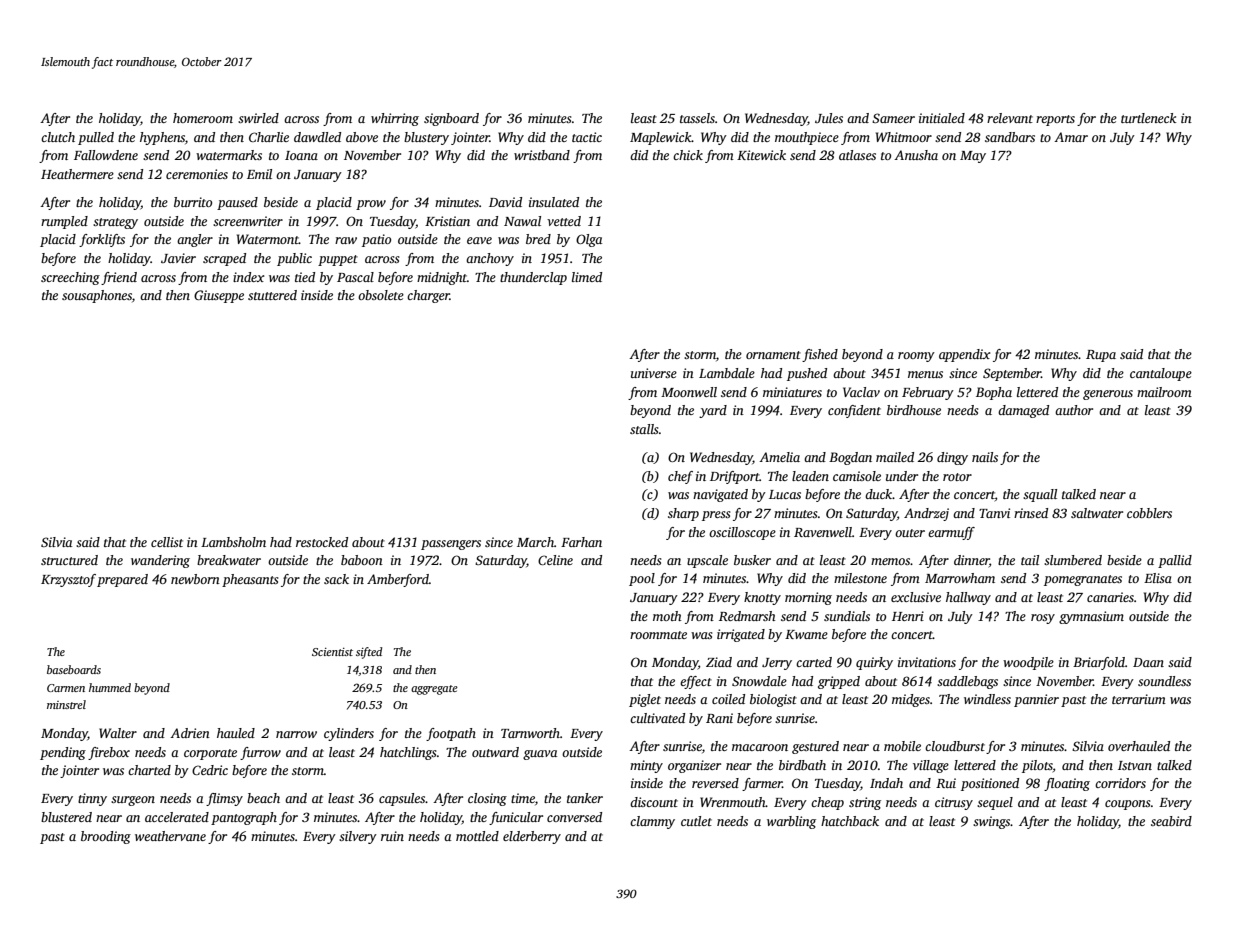 Image resolution: width=1233 pixels, height=952 pixels. I want to click on silvery, so click(358, 837).
